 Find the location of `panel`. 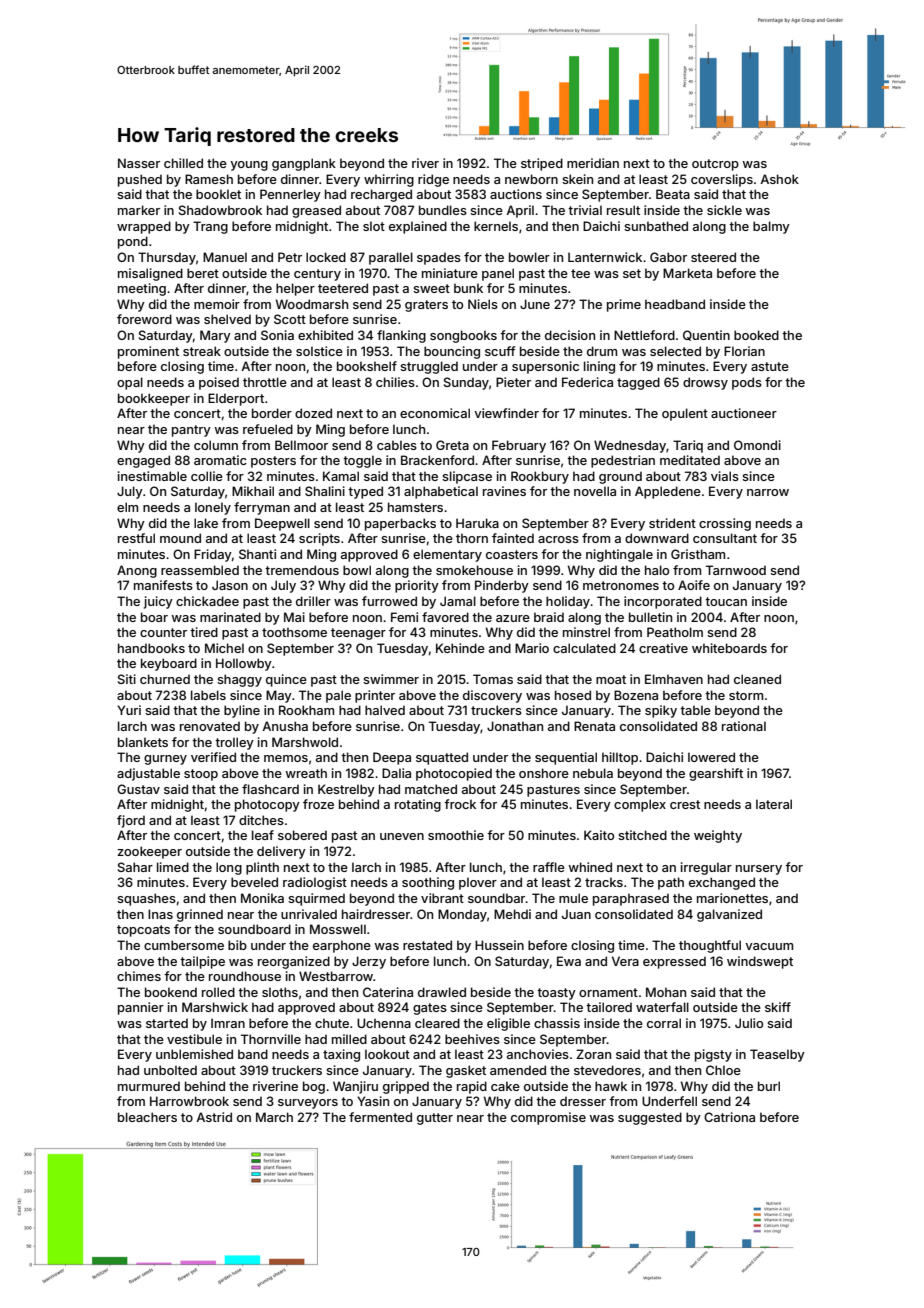

panel is located at coordinates (498, 274).
